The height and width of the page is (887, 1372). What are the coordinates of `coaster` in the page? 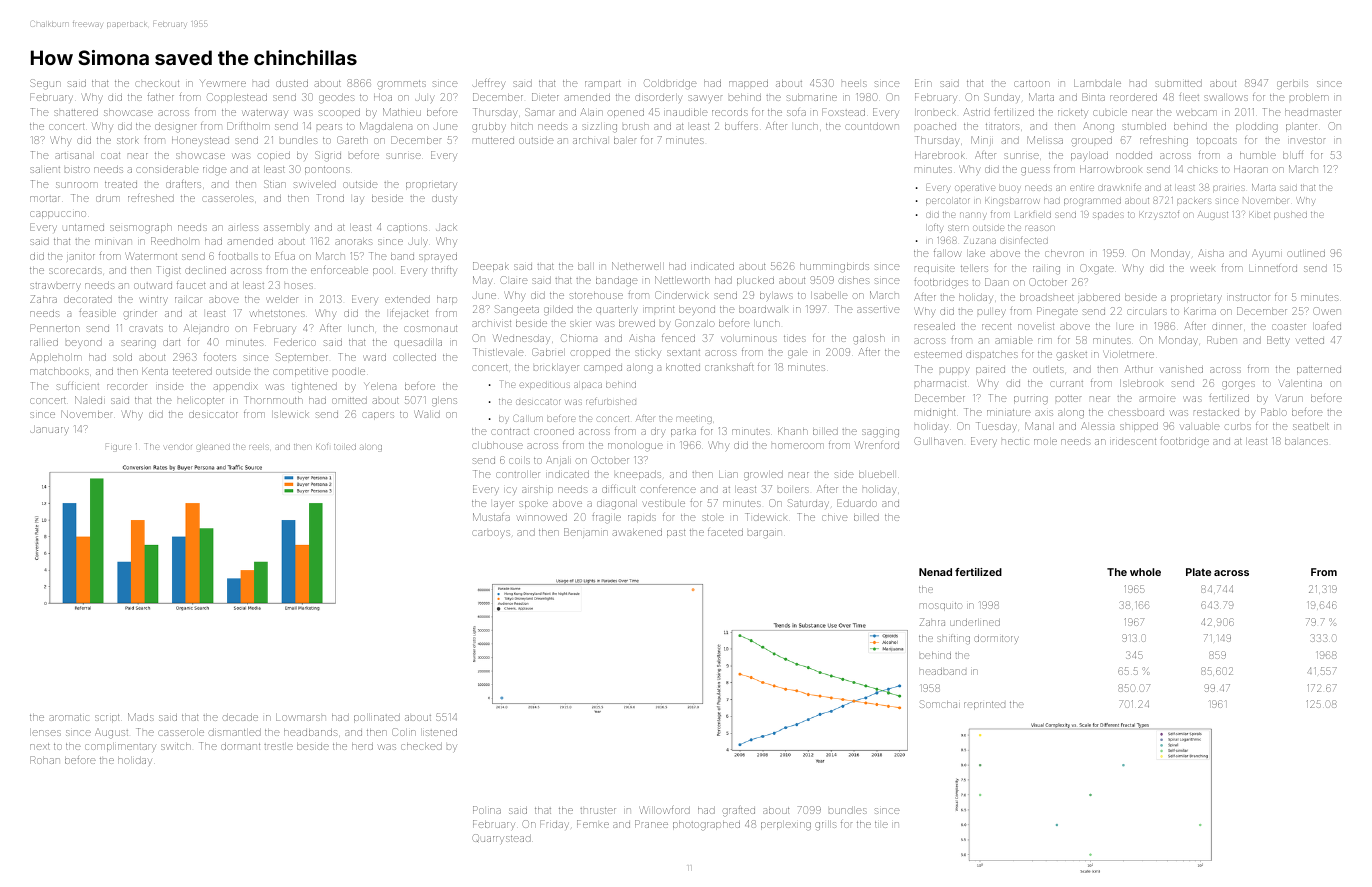 It's located at (1289, 326).
